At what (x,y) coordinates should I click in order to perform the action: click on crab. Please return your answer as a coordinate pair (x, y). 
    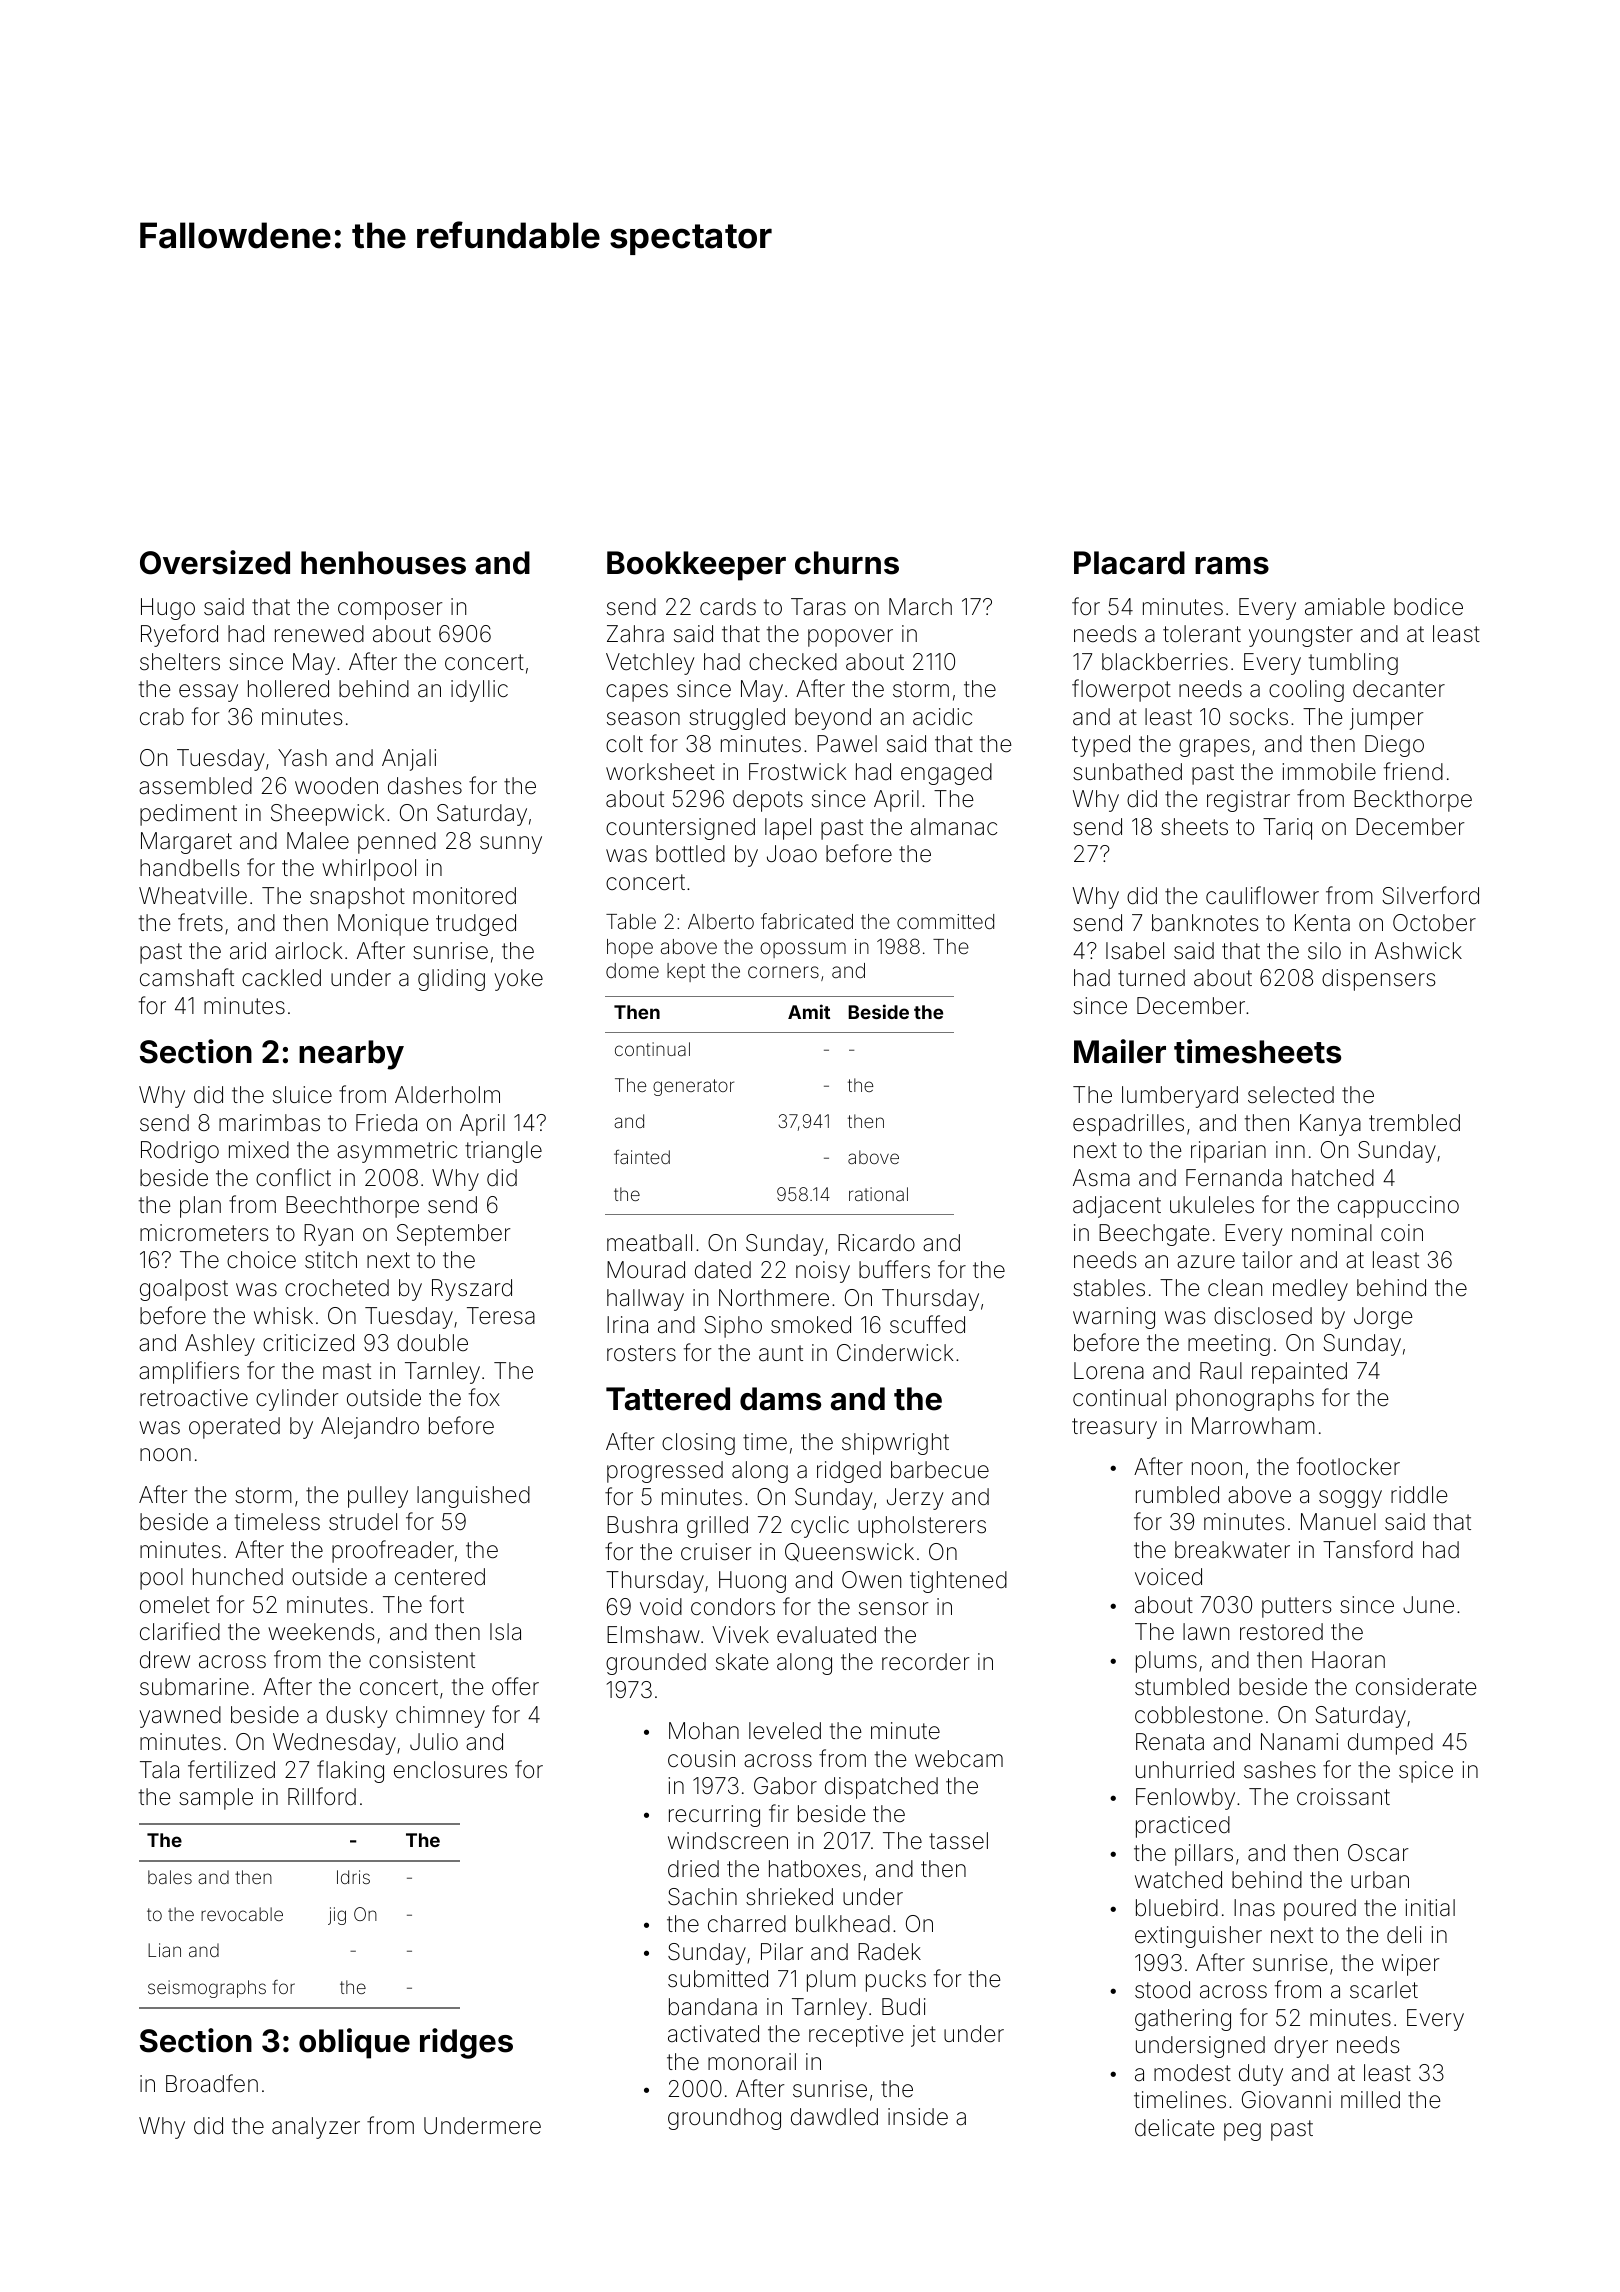
    Looking at the image, I should click on (162, 717).
